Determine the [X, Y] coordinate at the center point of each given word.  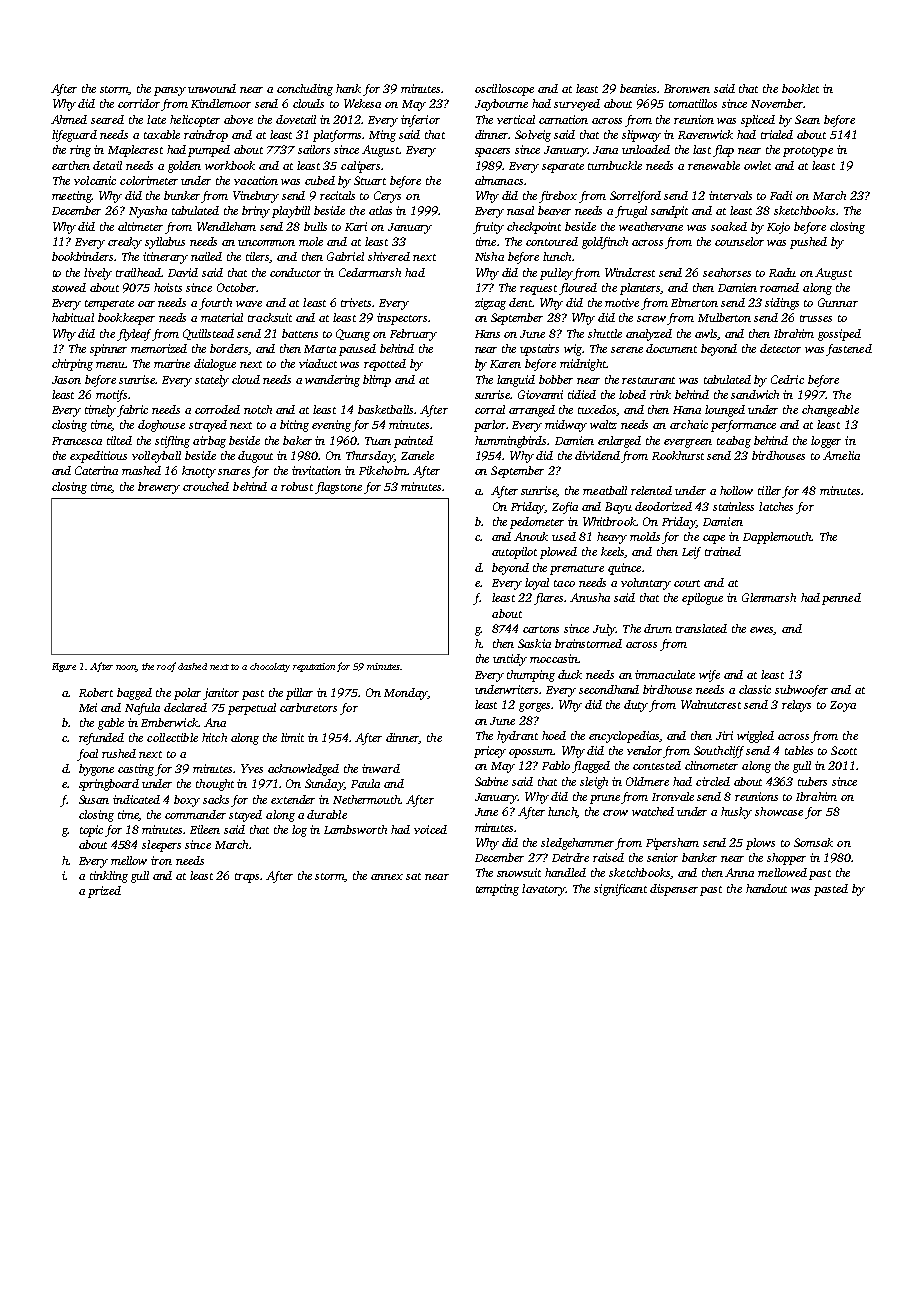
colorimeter [149, 180]
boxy [187, 801]
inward [381, 768]
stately [212, 381]
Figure [64, 667]
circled [713, 781]
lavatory [543, 890]
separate [563, 168]
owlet [757, 165]
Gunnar [838, 302]
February [413, 335]
